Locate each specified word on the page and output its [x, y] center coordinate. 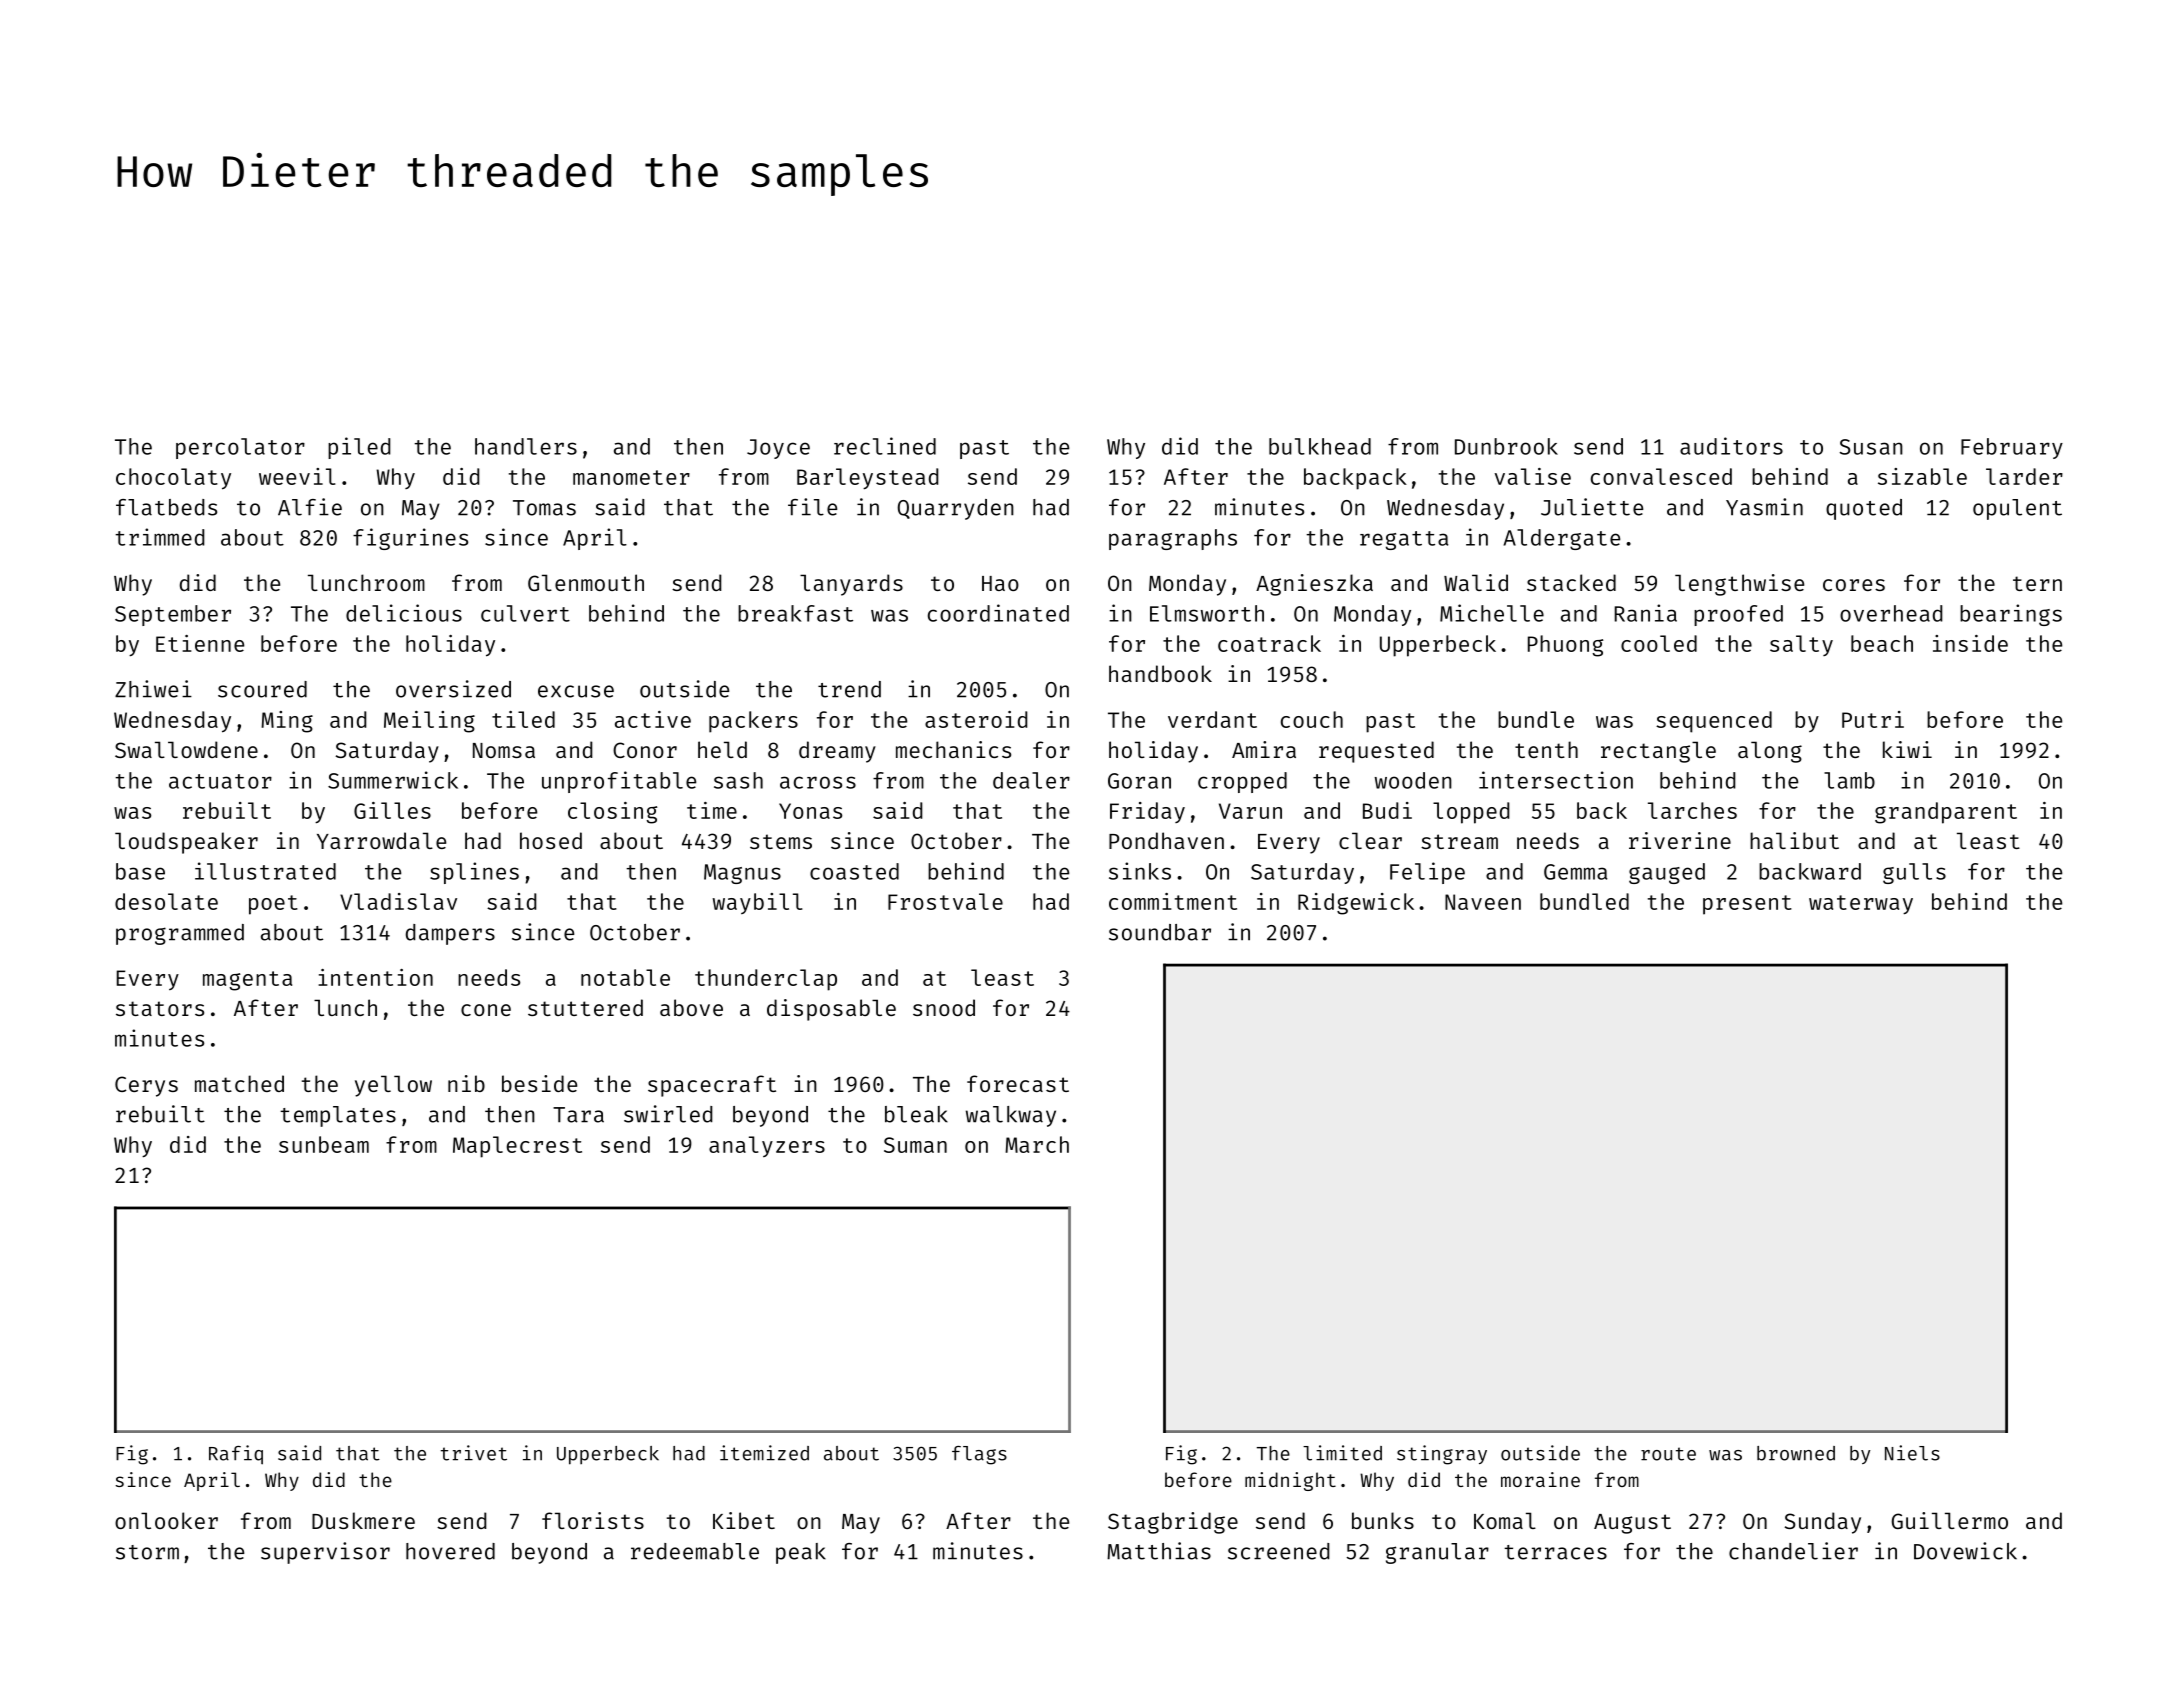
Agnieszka [1314, 585]
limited [1342, 1453]
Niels [1912, 1453]
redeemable [695, 1551]
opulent [2017, 509]
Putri [1873, 719]
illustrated [265, 871]
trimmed [160, 537]
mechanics [953, 749]
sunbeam [324, 1144]
